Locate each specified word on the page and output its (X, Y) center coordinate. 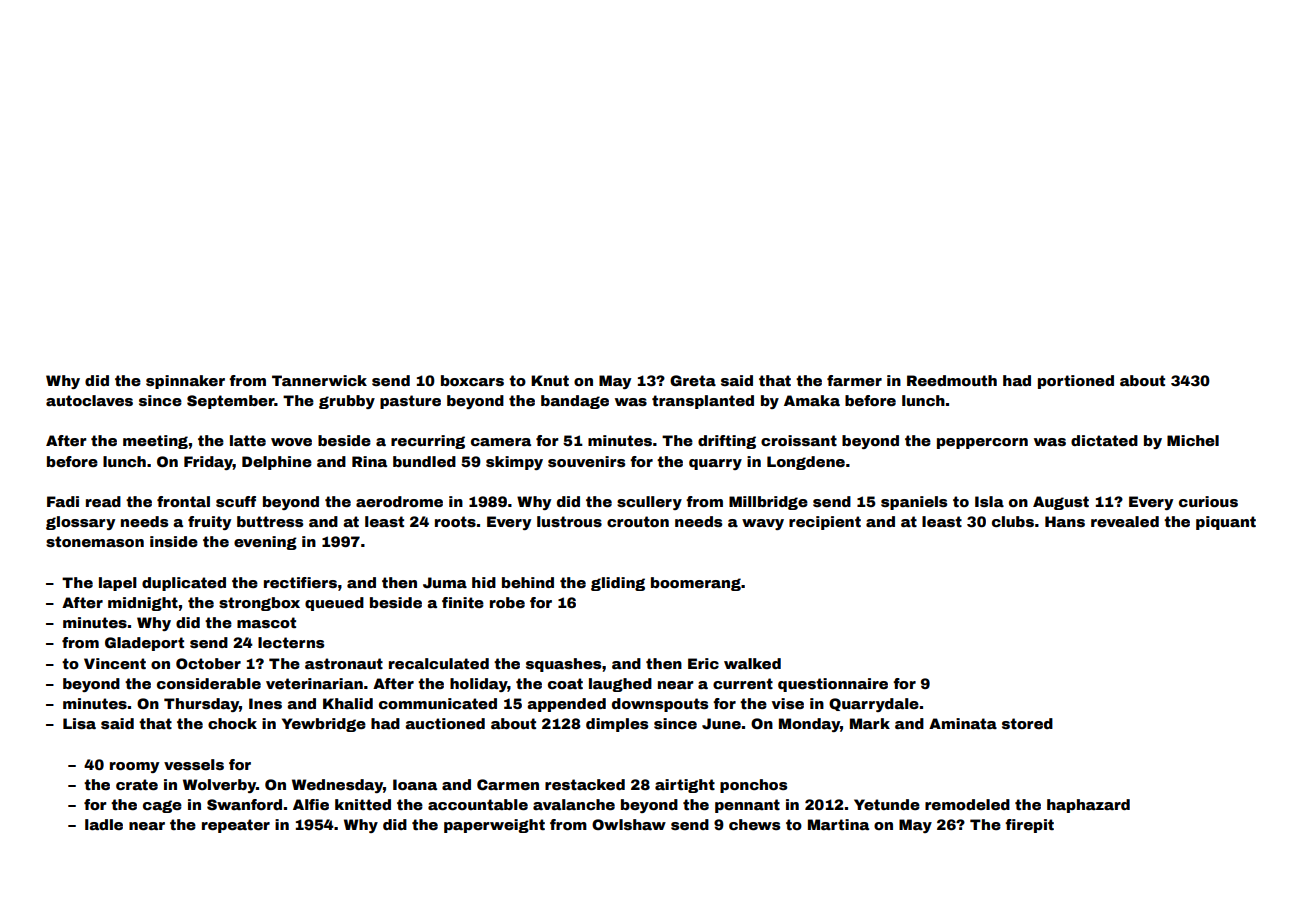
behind (528, 582)
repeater (236, 826)
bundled (424, 461)
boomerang (696, 584)
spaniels (914, 503)
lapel (118, 584)
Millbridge (768, 503)
